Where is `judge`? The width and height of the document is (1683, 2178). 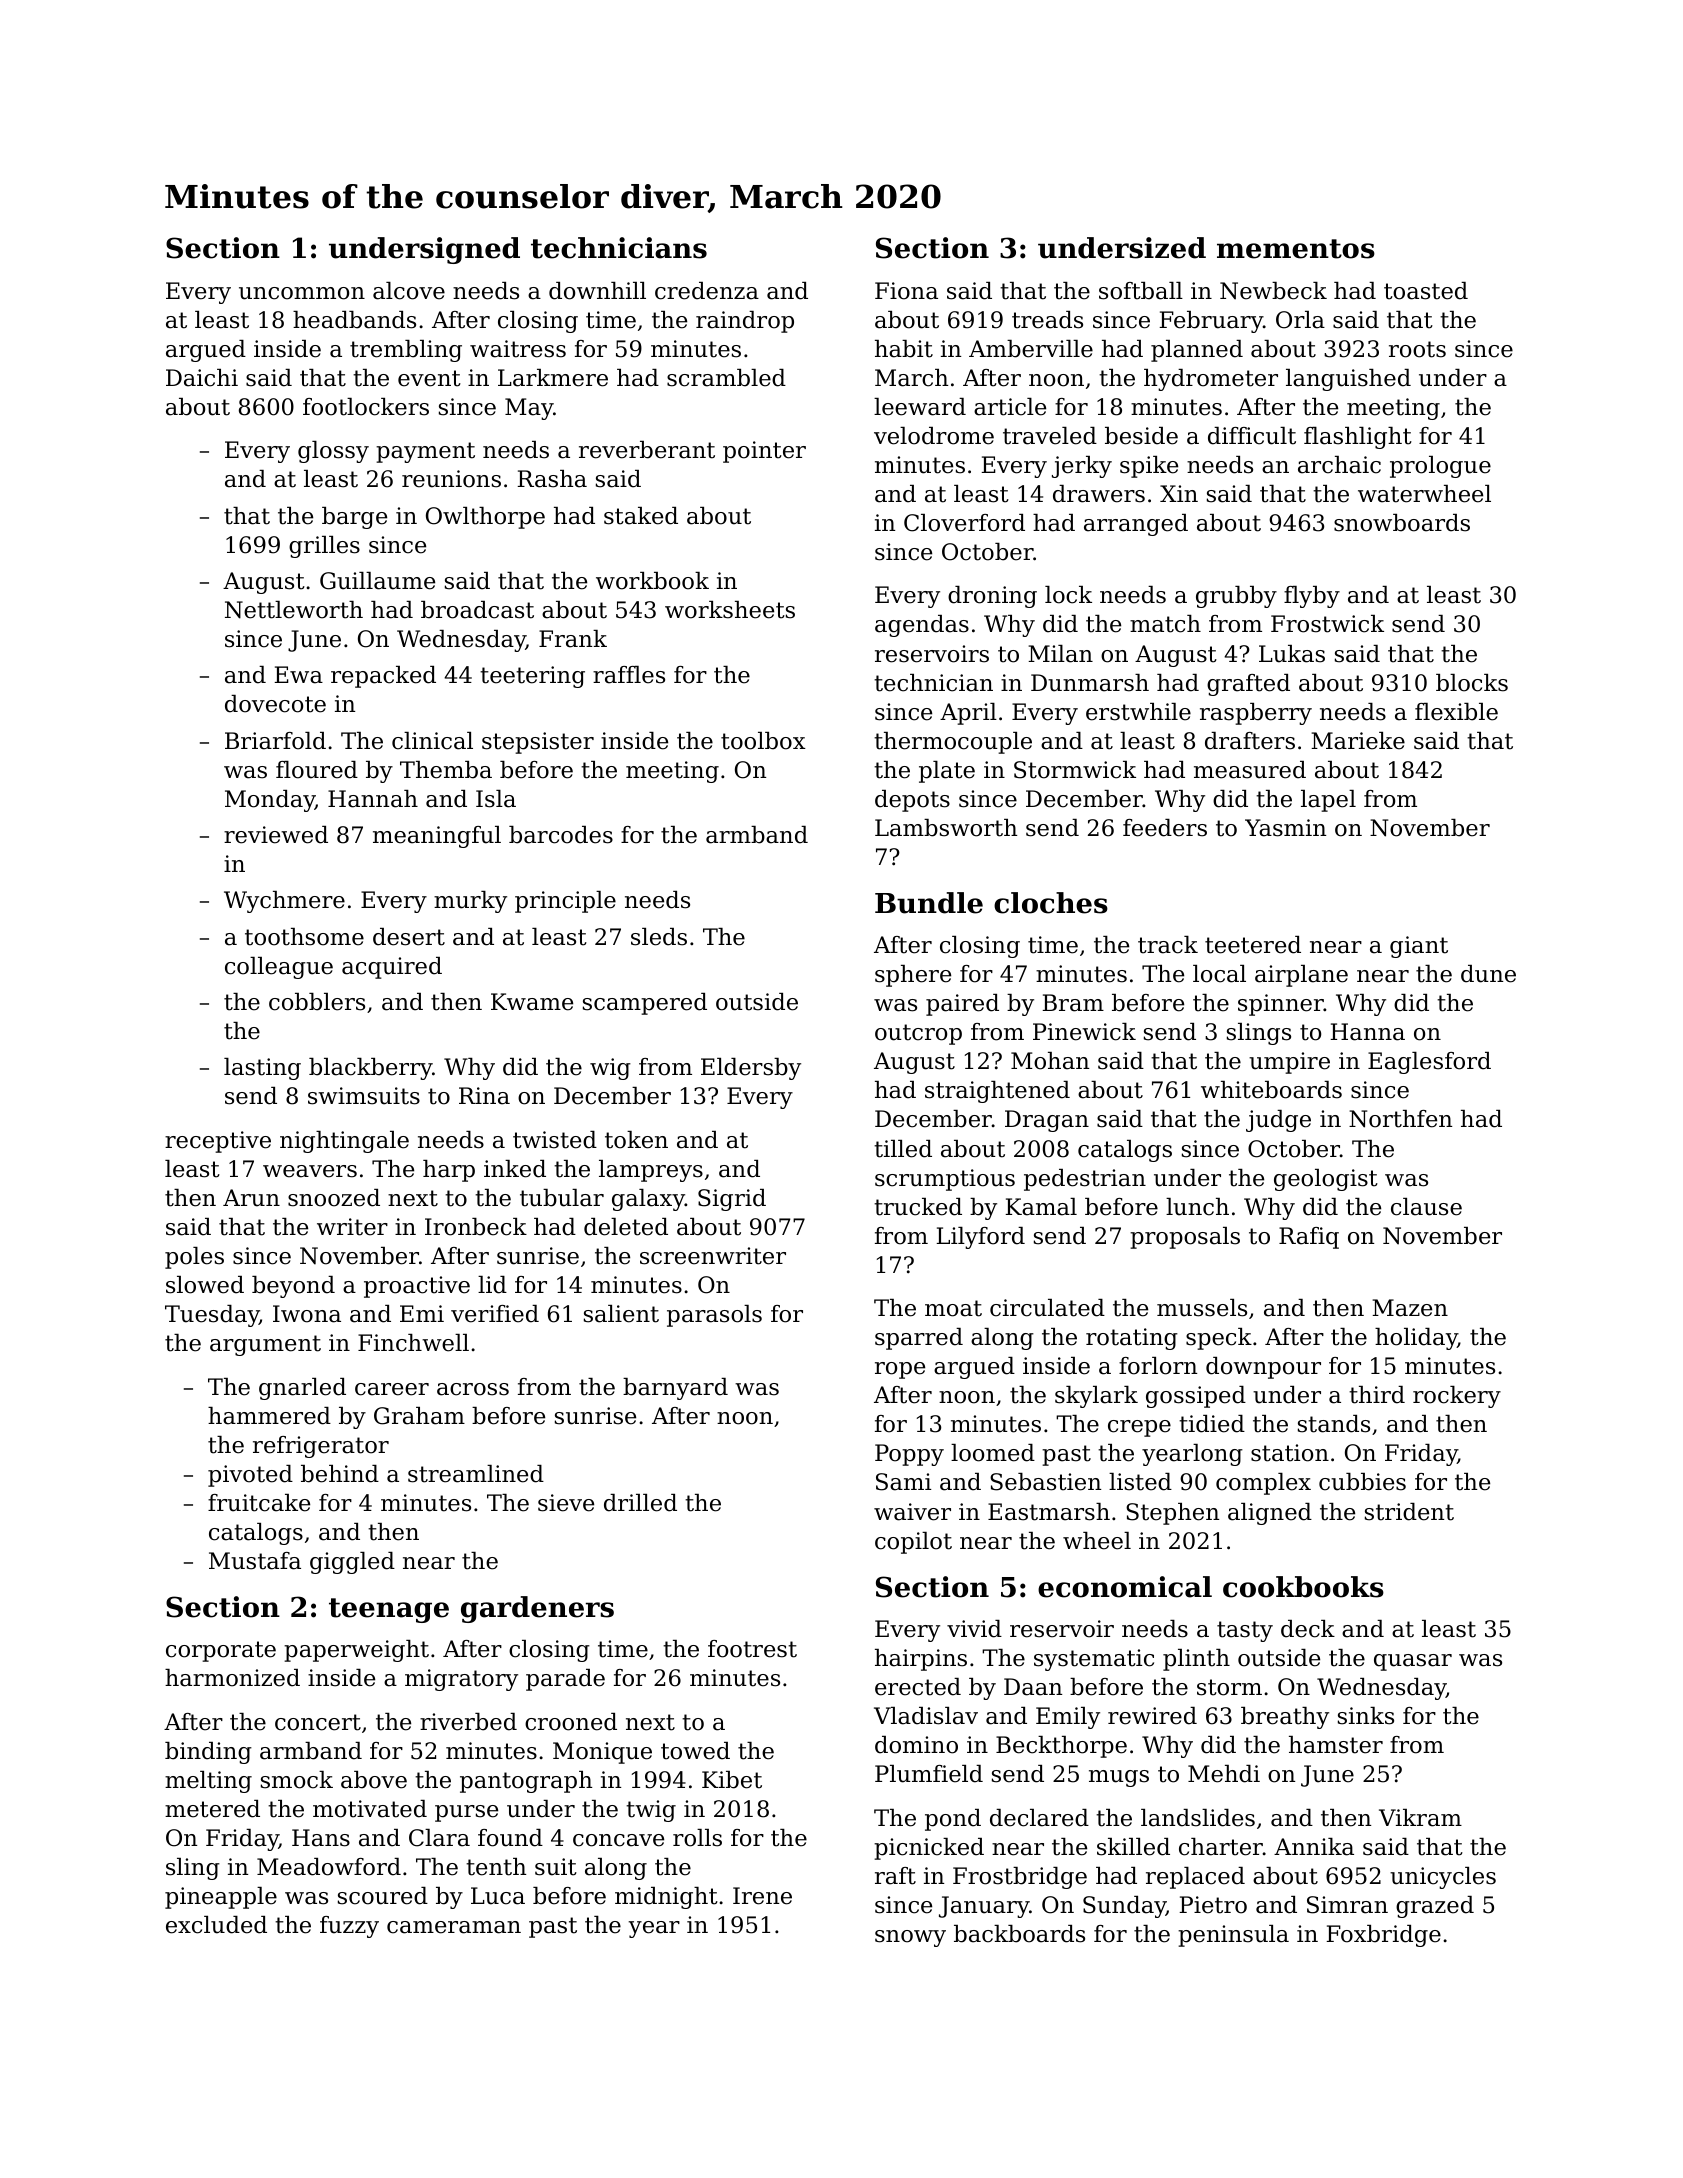
judge is located at coordinates (1278, 1121).
